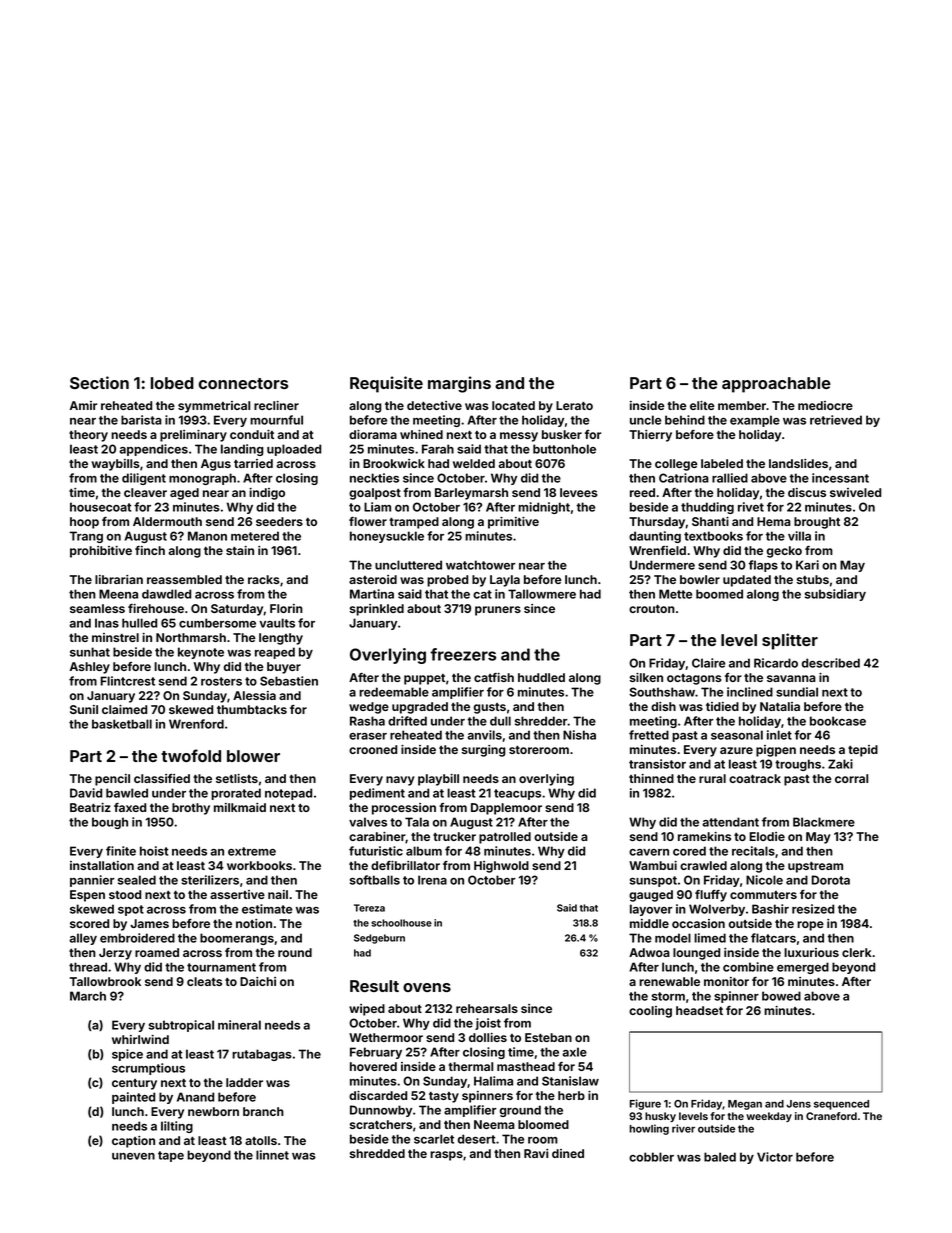 This image has height=1233, width=952. Describe the element at coordinates (87, 896) in the image. I see `Espen` at that location.
